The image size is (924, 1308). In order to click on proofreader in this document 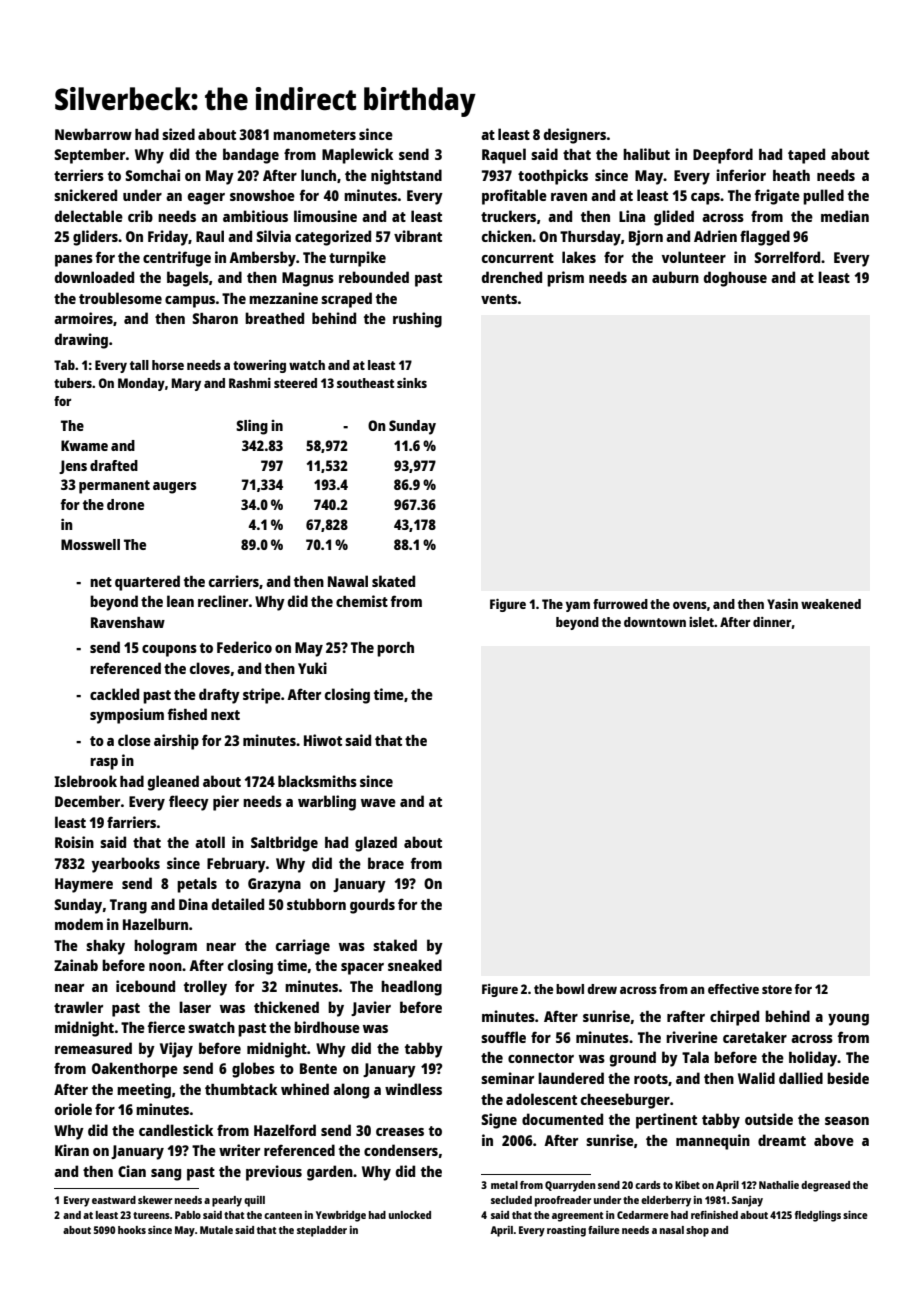, I will do `click(563, 1201)`.
